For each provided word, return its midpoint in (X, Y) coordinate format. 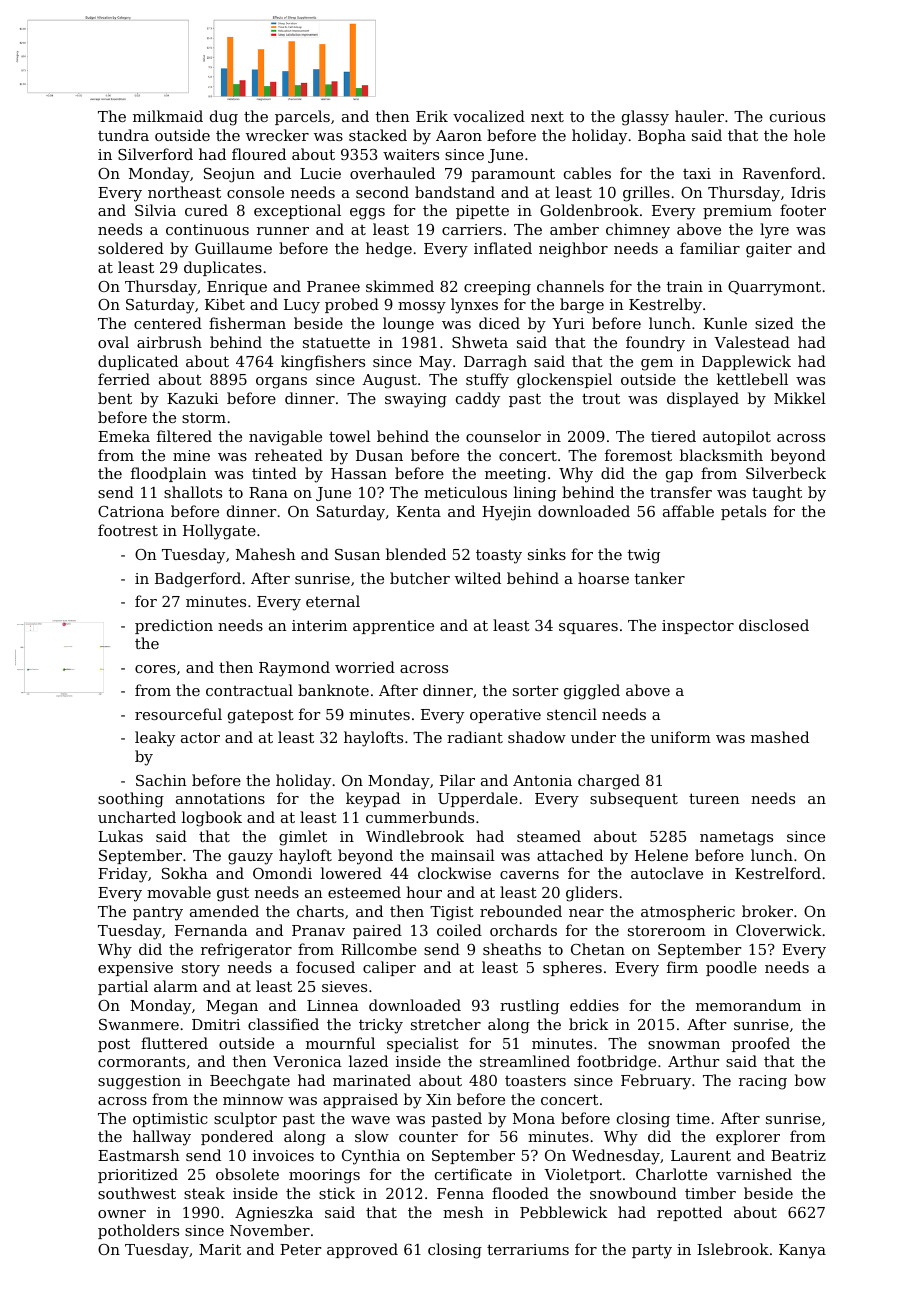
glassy (645, 118)
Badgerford (198, 580)
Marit (220, 1249)
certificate (473, 1174)
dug (224, 118)
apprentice (393, 627)
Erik (432, 116)
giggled (592, 692)
